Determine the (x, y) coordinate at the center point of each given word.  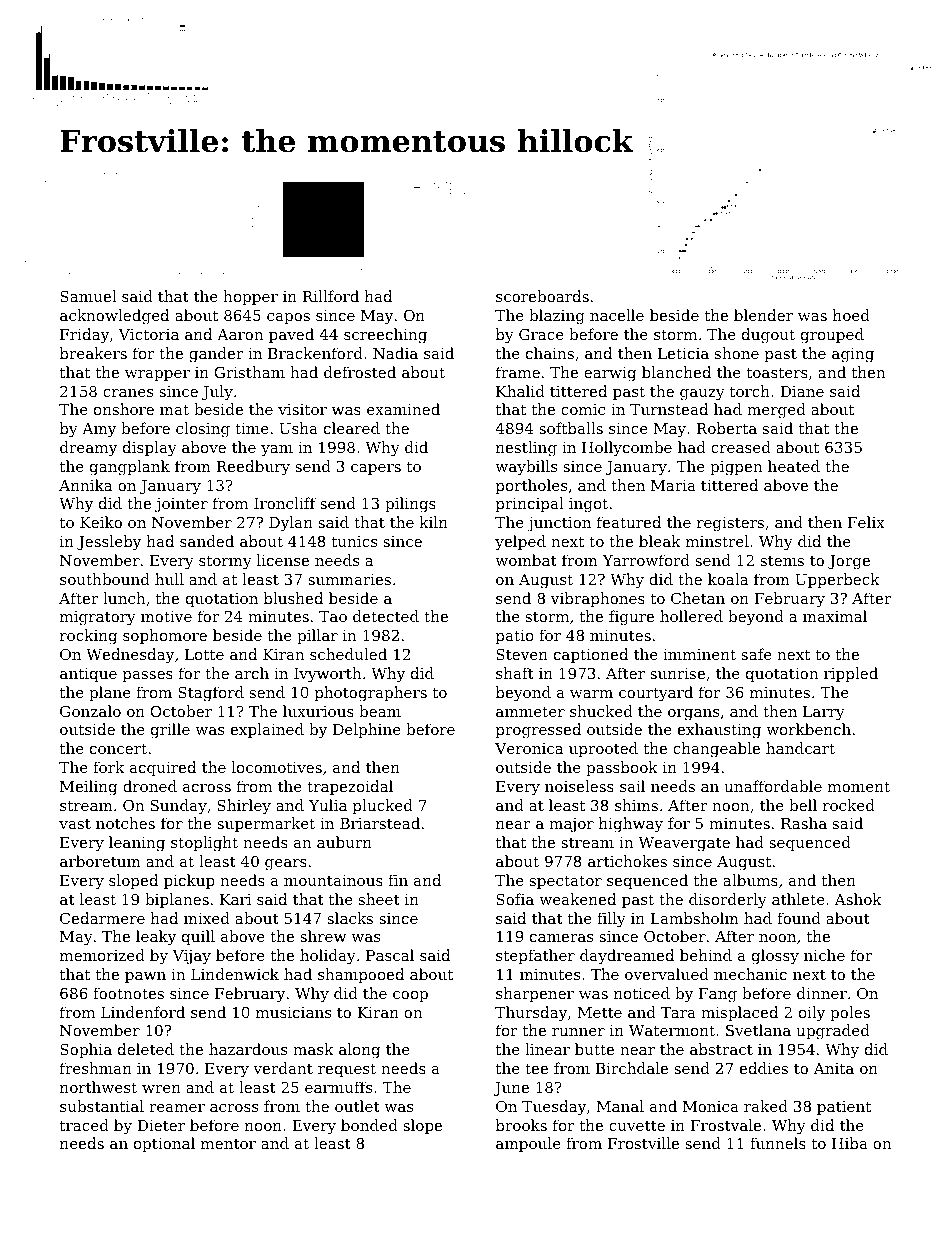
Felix (866, 522)
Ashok (858, 899)
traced (84, 1125)
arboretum (100, 861)
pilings (410, 505)
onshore (124, 409)
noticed (642, 993)
